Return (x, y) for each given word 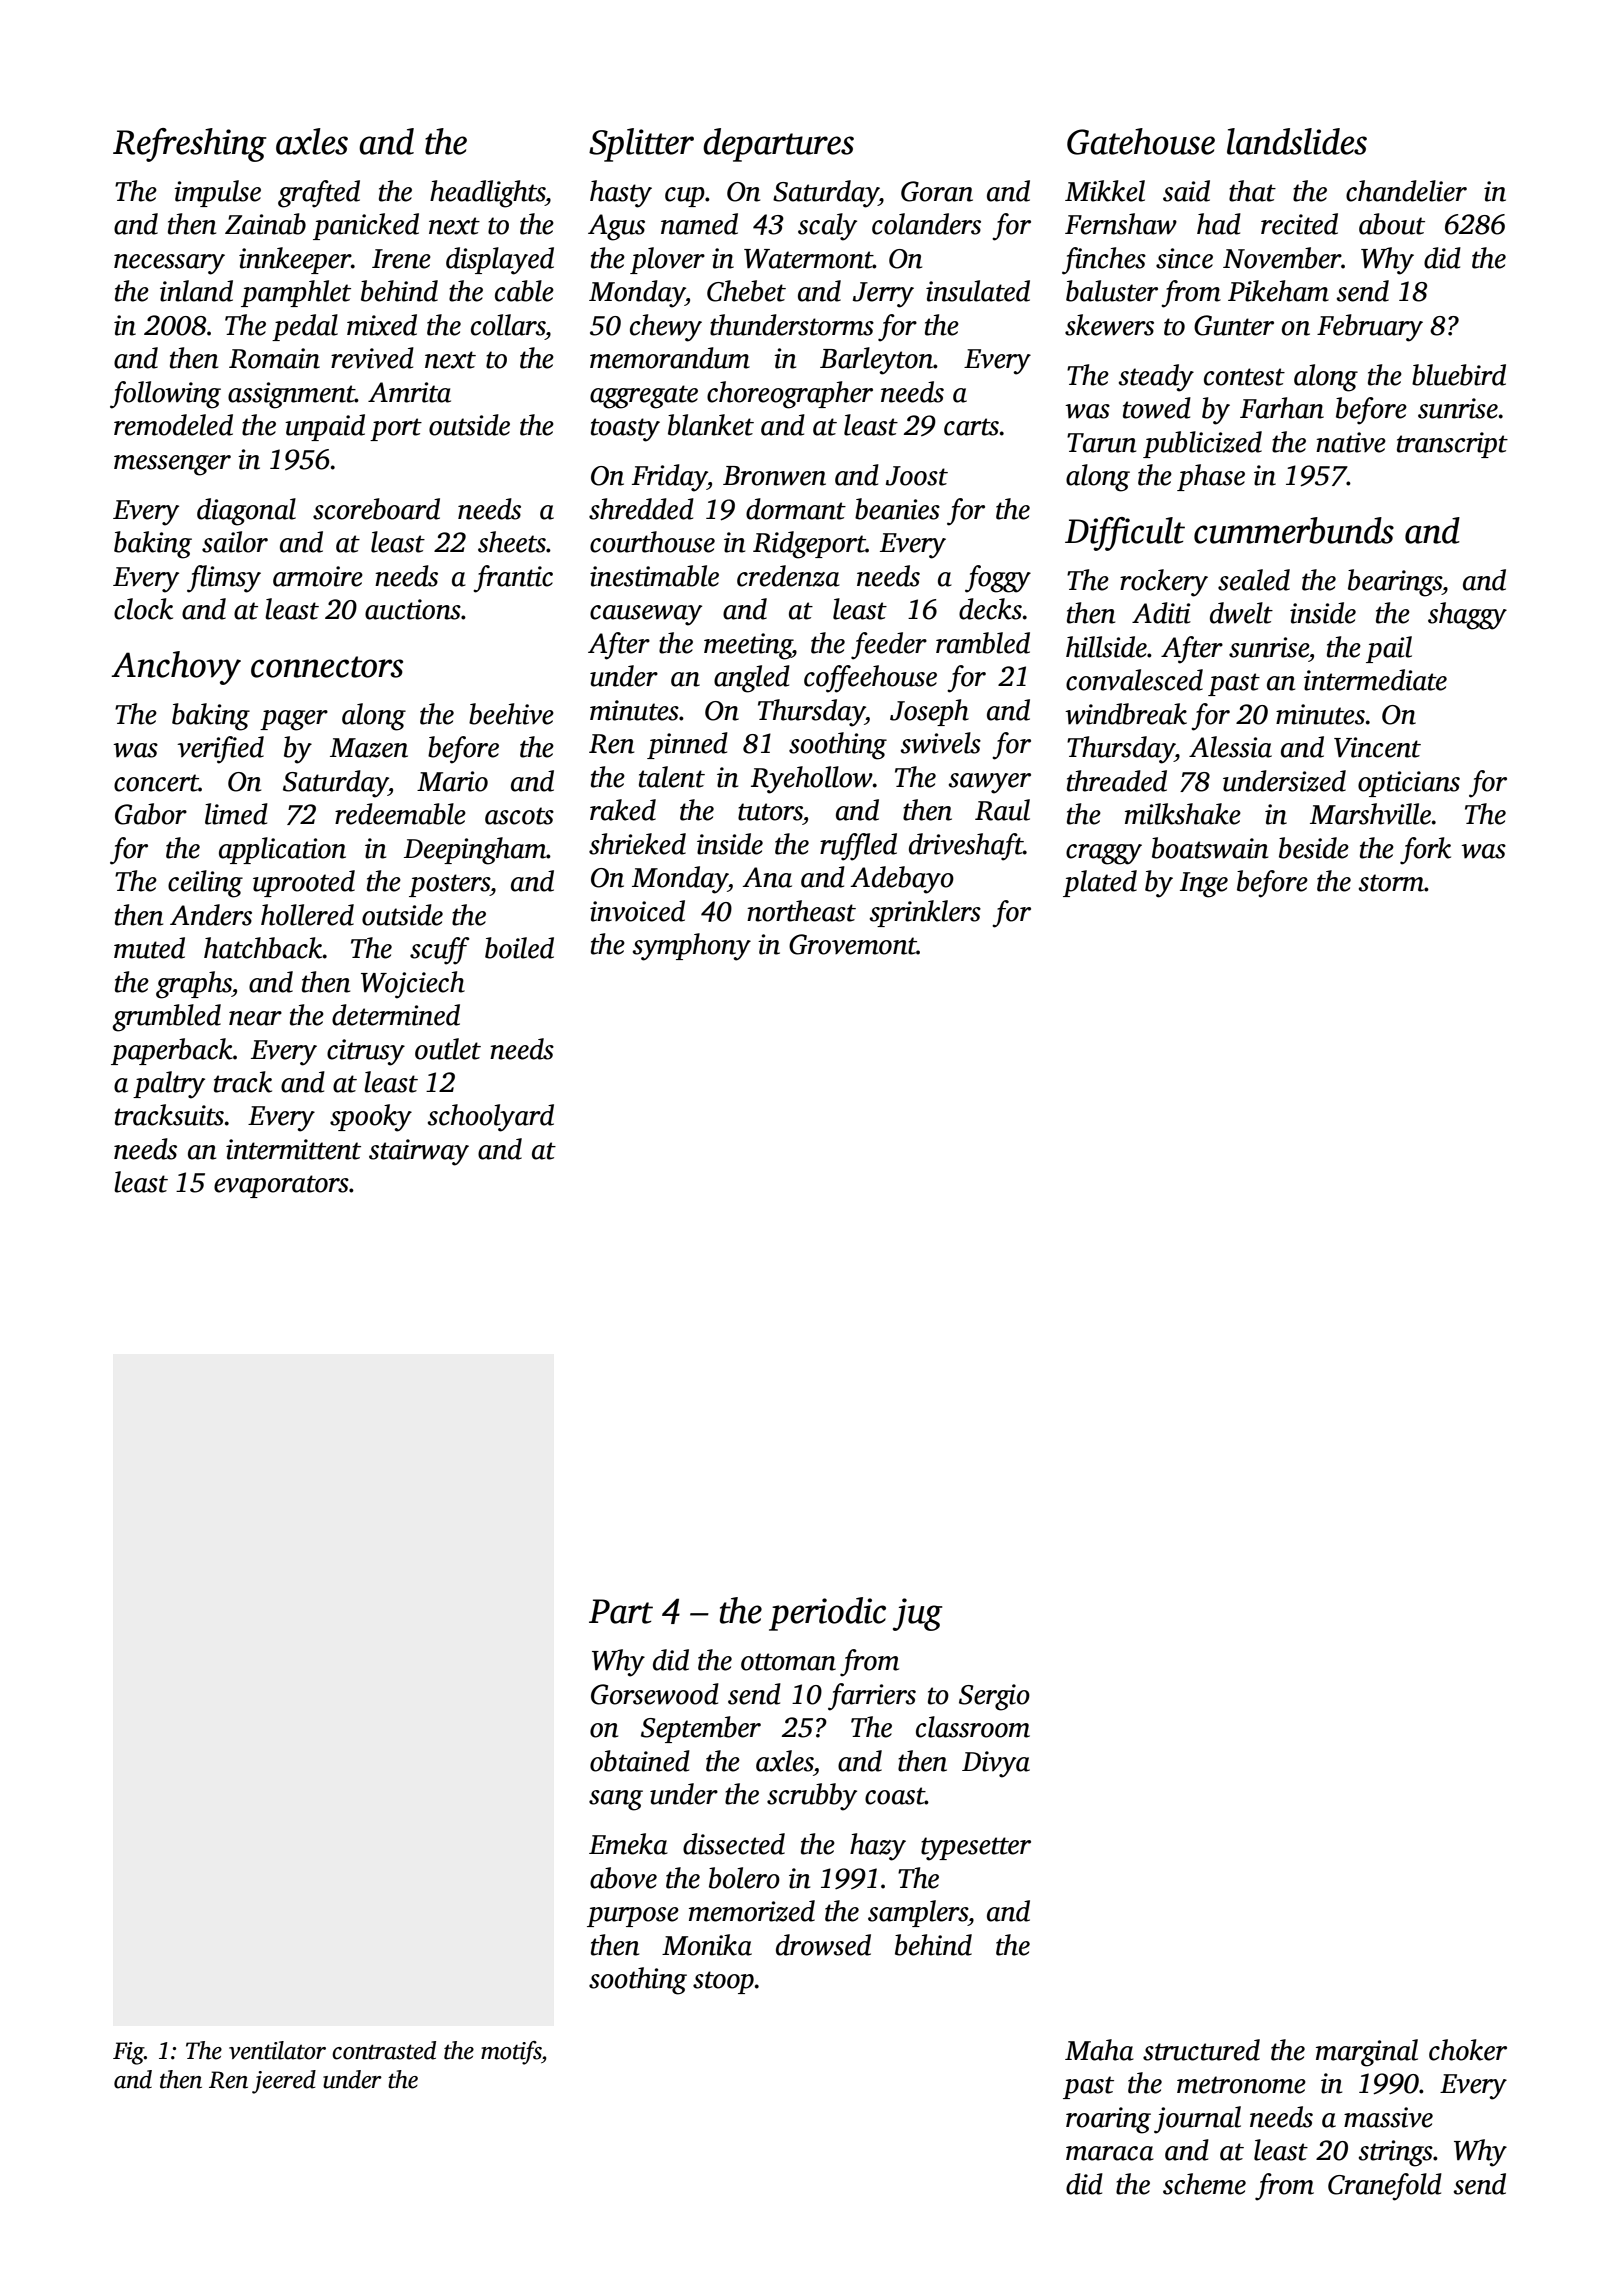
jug (918, 1614)
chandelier (1406, 191)
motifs (511, 2053)
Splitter (641, 145)
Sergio (994, 1697)
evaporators (281, 1186)
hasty (621, 194)
